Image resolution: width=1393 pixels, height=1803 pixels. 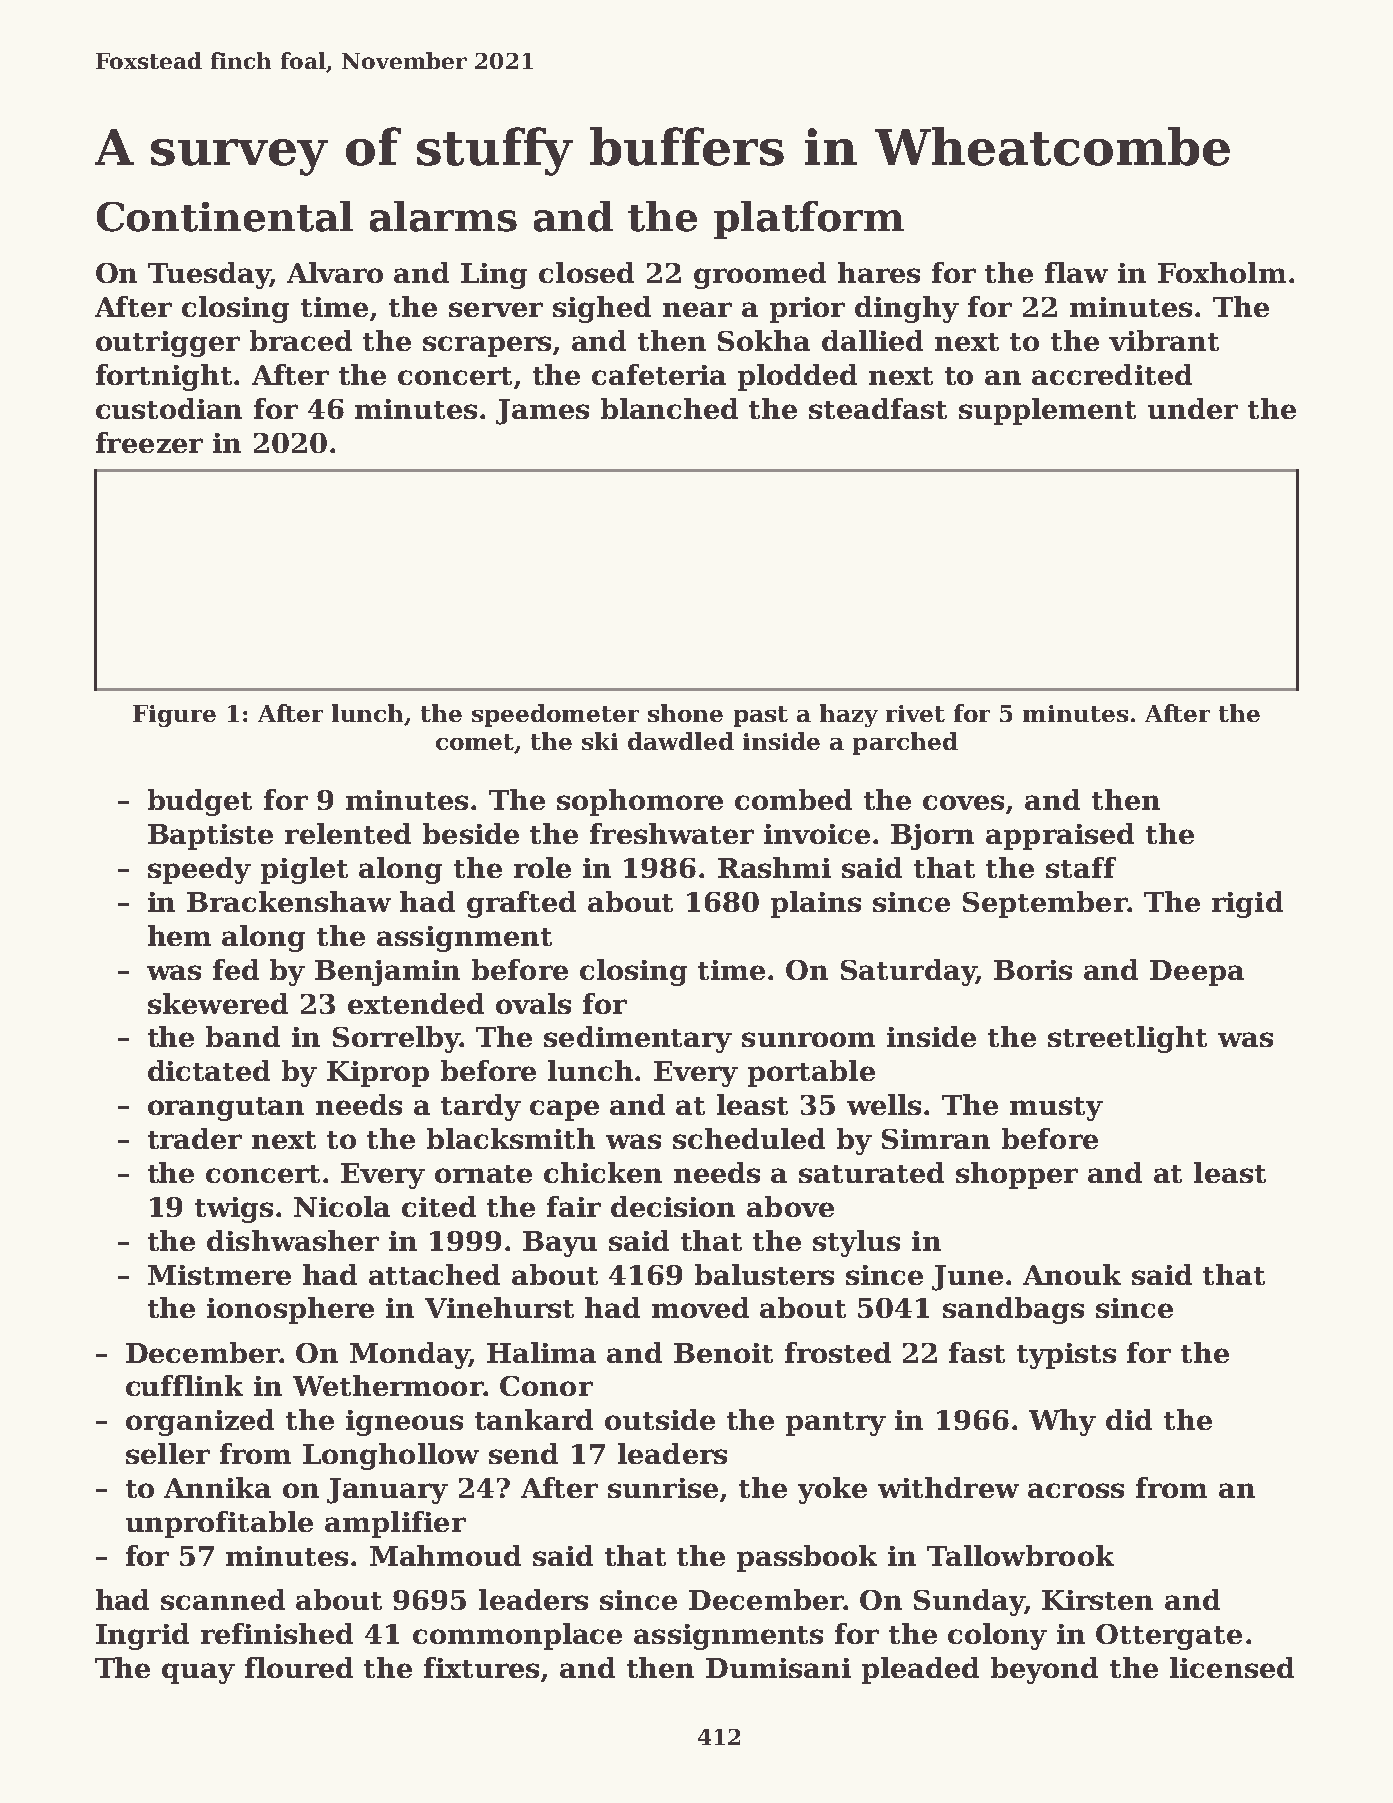 What do you see at coordinates (932, 837) in the screenshot?
I see `Bjorn` at bounding box center [932, 837].
